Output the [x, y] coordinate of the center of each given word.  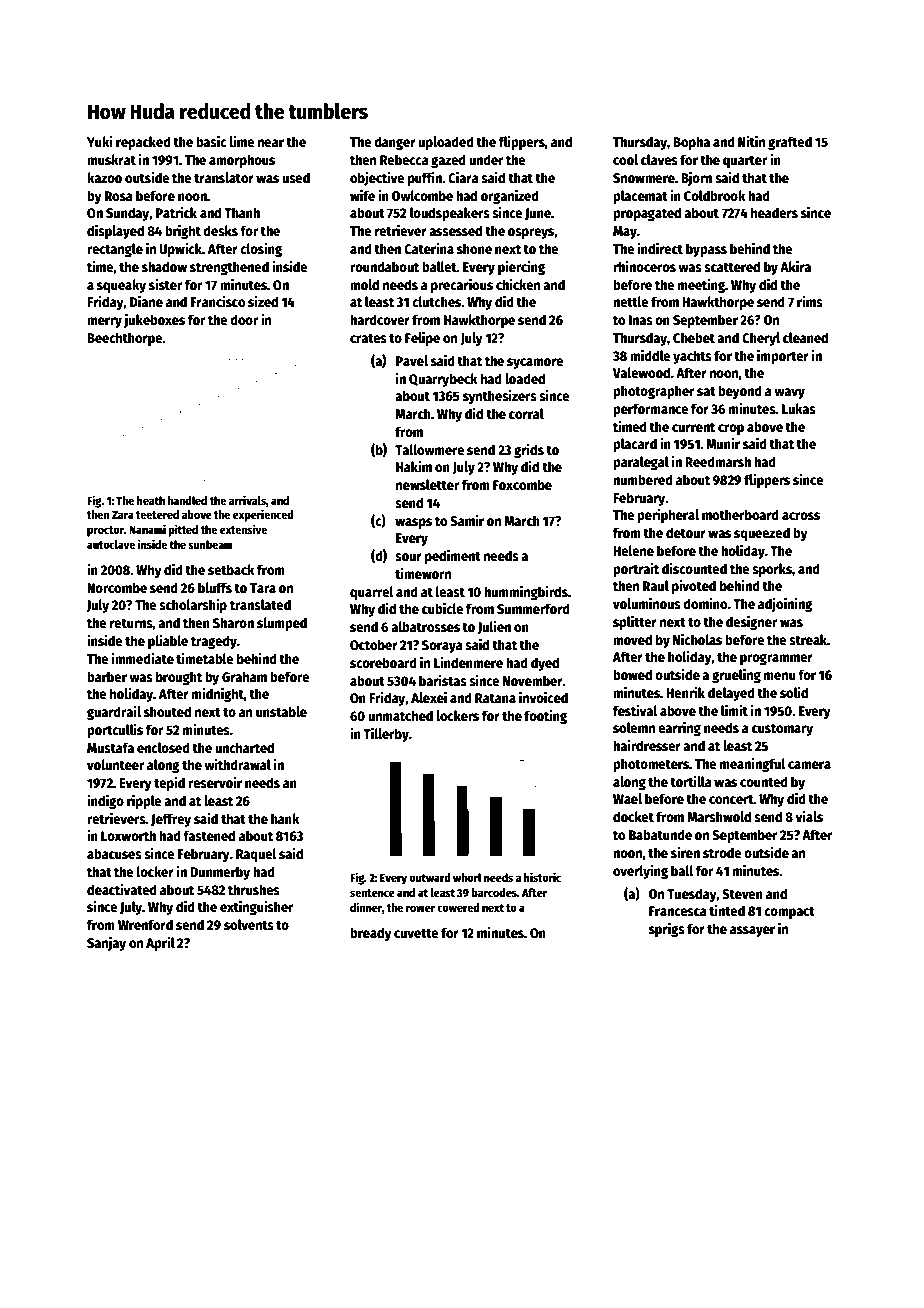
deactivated [122, 889]
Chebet [694, 337]
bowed [632, 674]
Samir [467, 520]
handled [187, 500]
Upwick [180, 249]
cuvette [416, 933]
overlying [640, 871]
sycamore [535, 363]
